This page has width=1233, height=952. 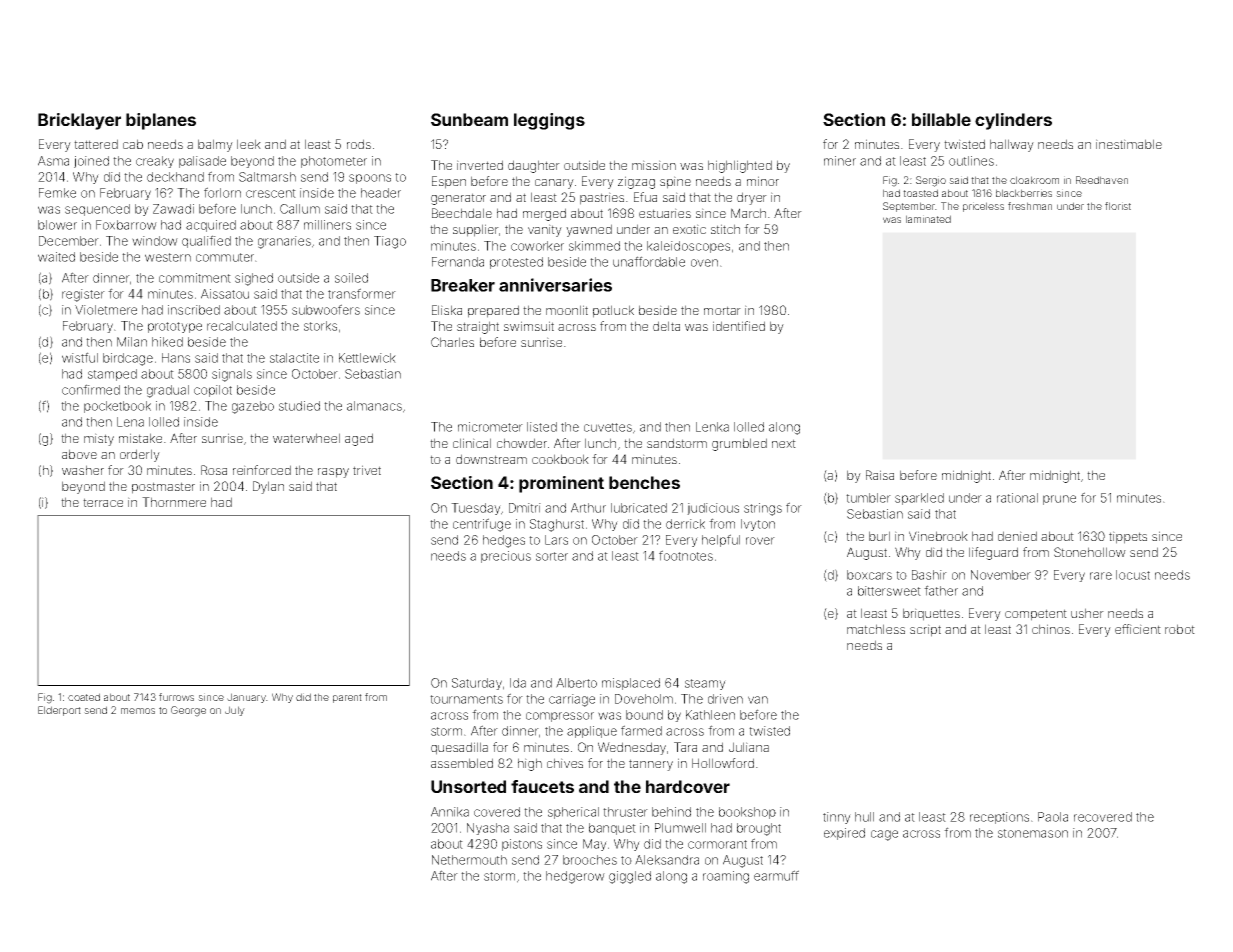 I want to click on inverted, so click(x=480, y=165).
